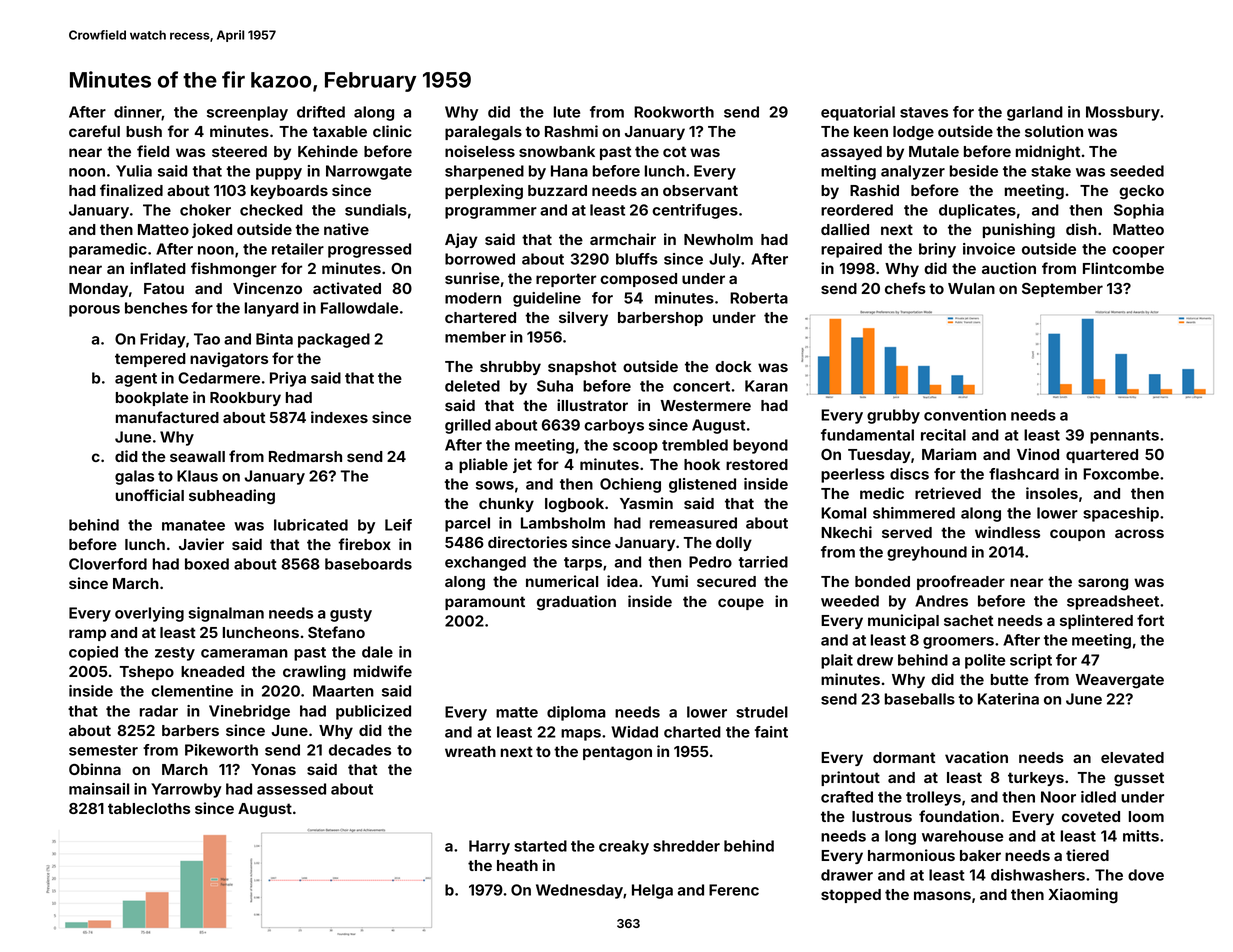 The height and width of the document is (952, 1233). What do you see at coordinates (635, 448) in the document?
I see `scoop` at bounding box center [635, 448].
